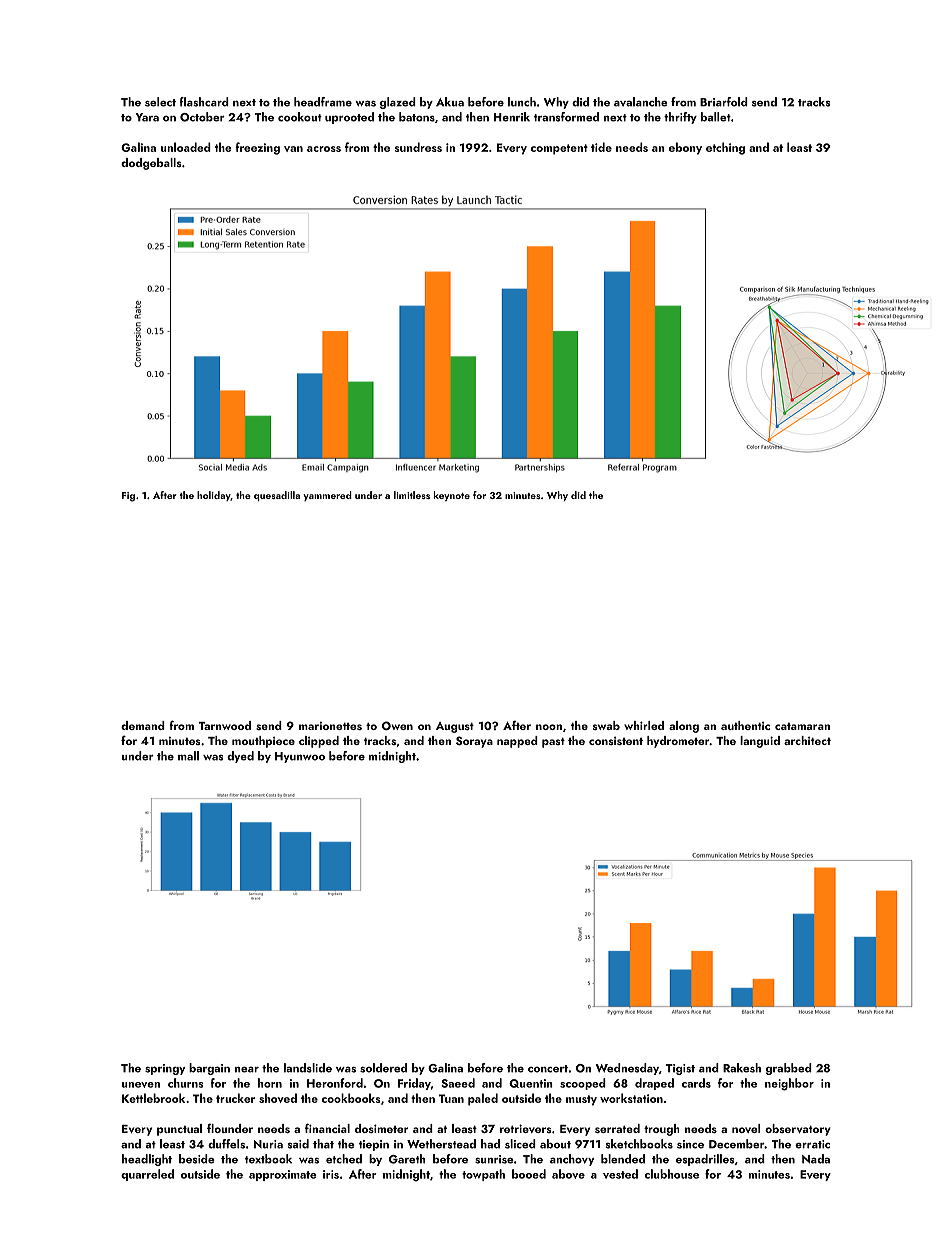 The height and width of the screenshot is (1233, 952). Describe the element at coordinates (226, 1144) in the screenshot. I see `duffels` at that location.
